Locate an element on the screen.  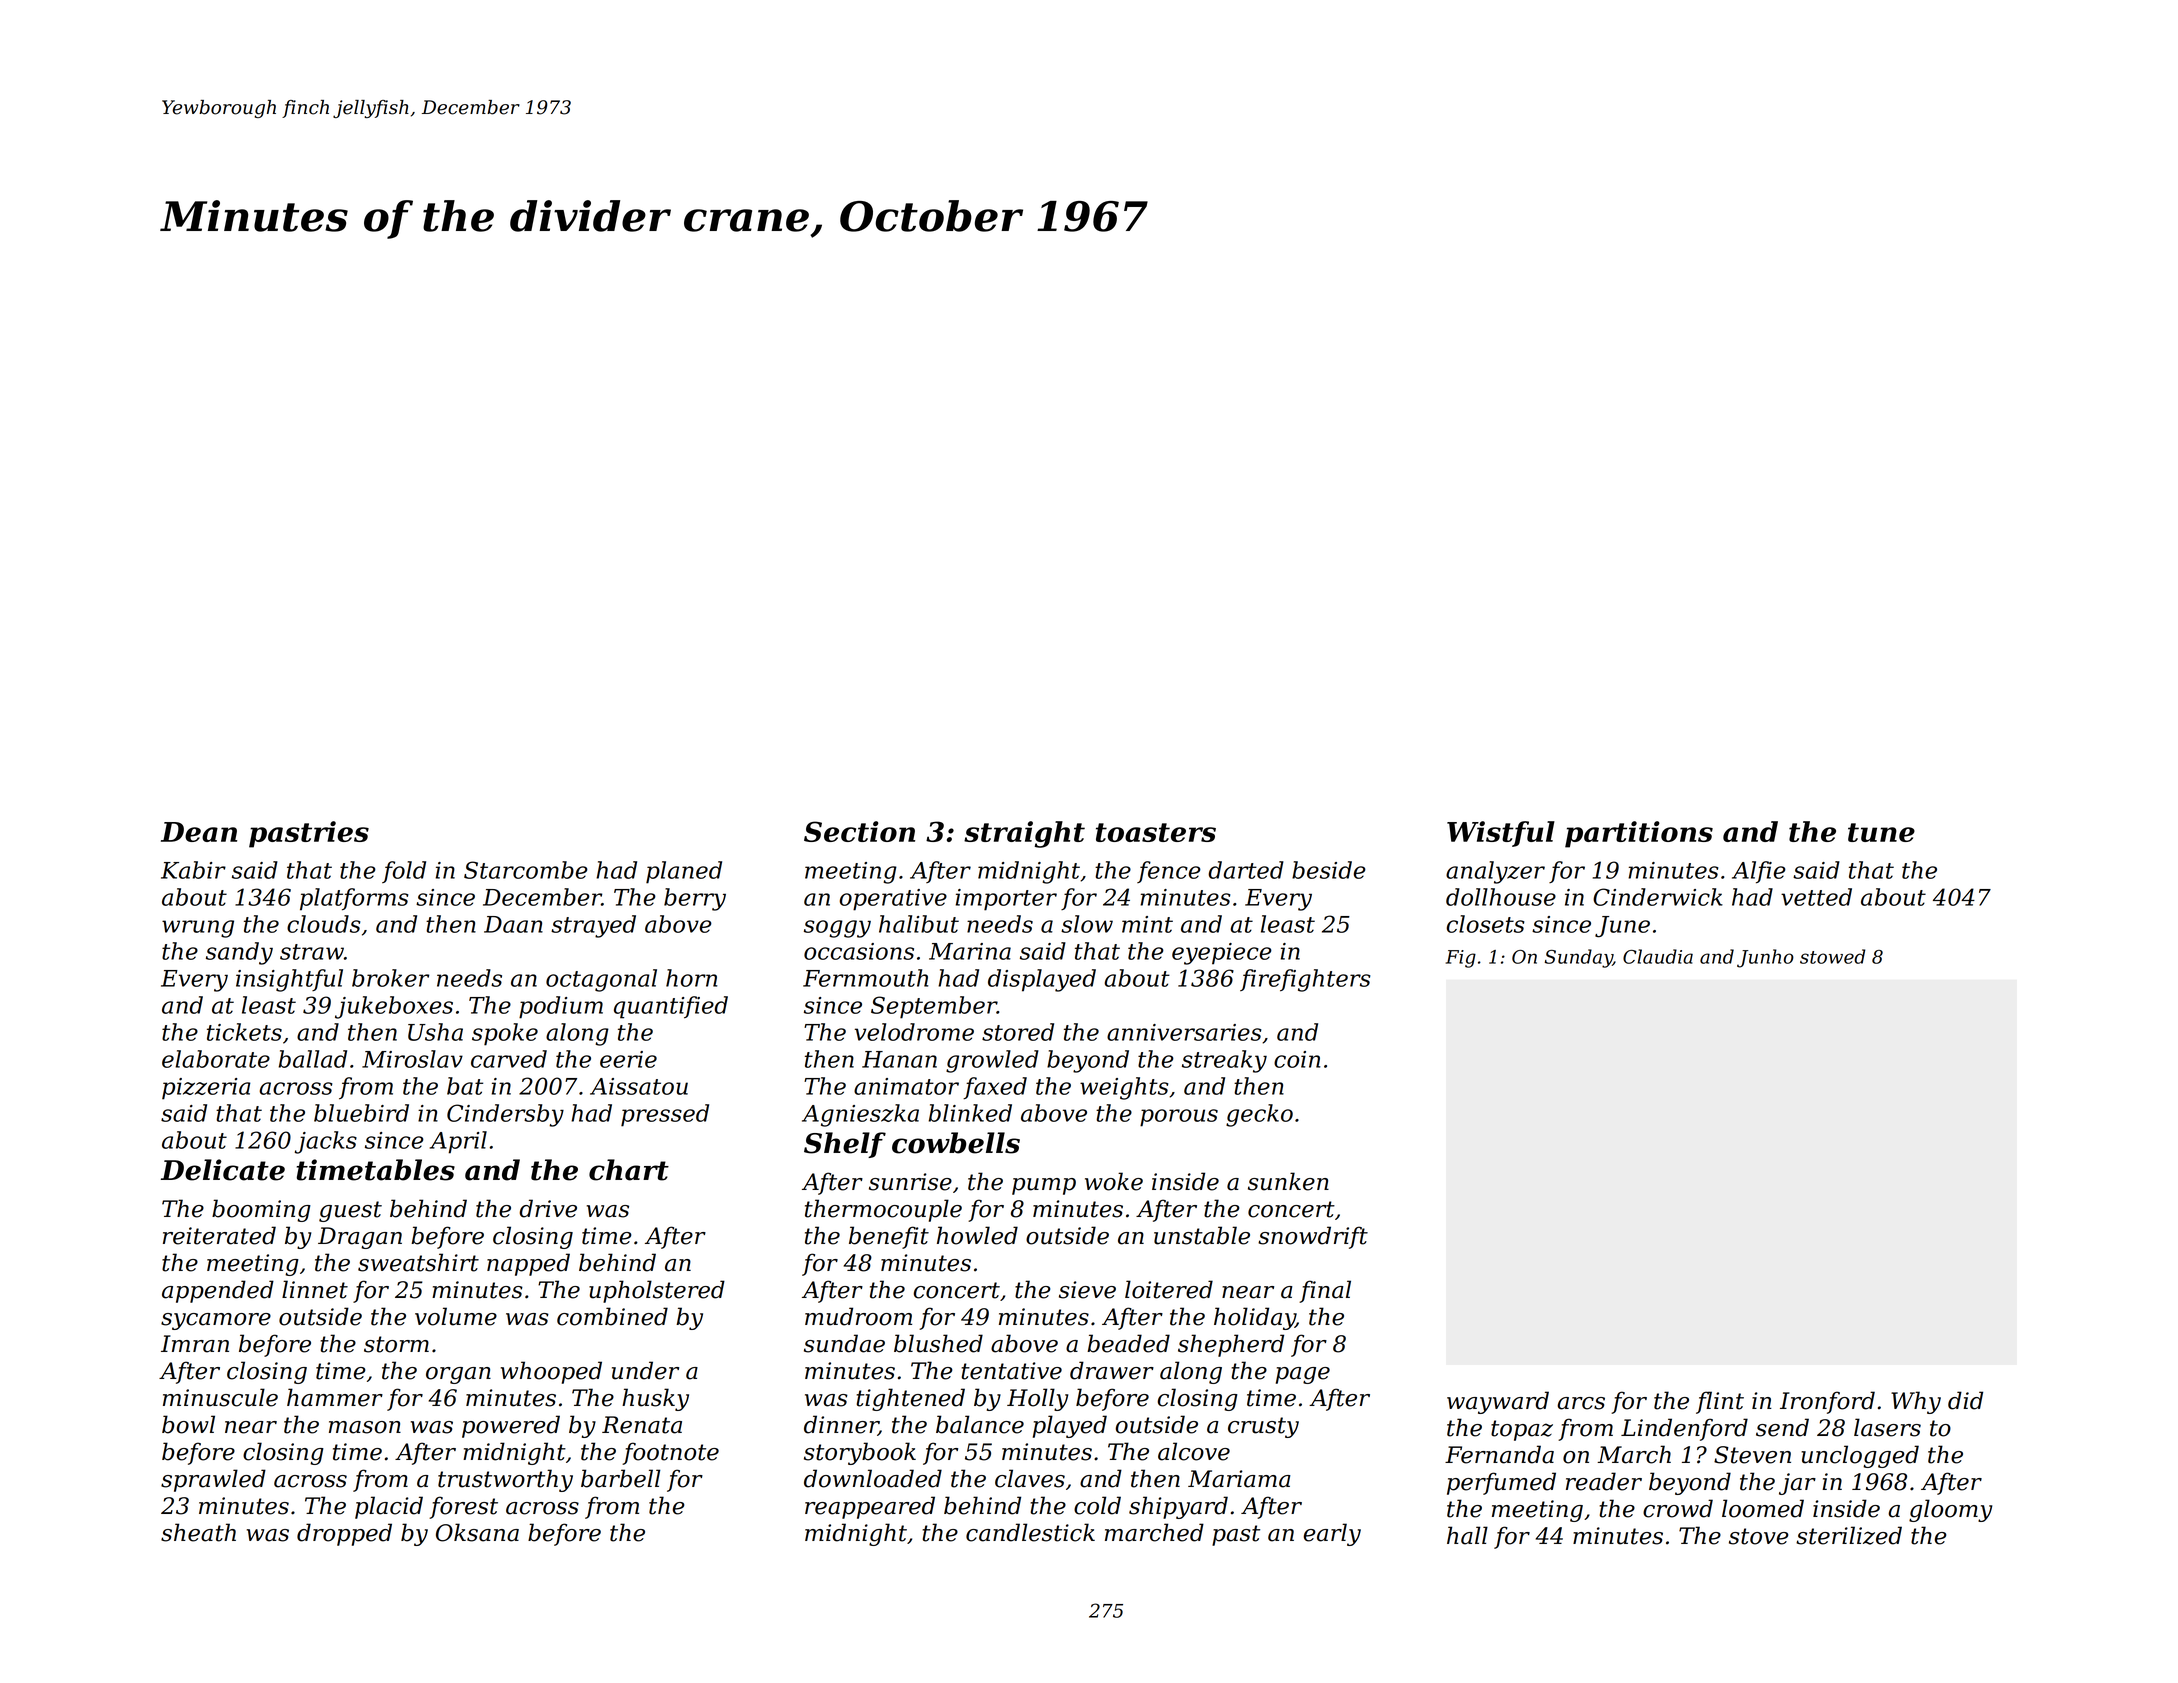
tune is located at coordinates (1881, 832).
